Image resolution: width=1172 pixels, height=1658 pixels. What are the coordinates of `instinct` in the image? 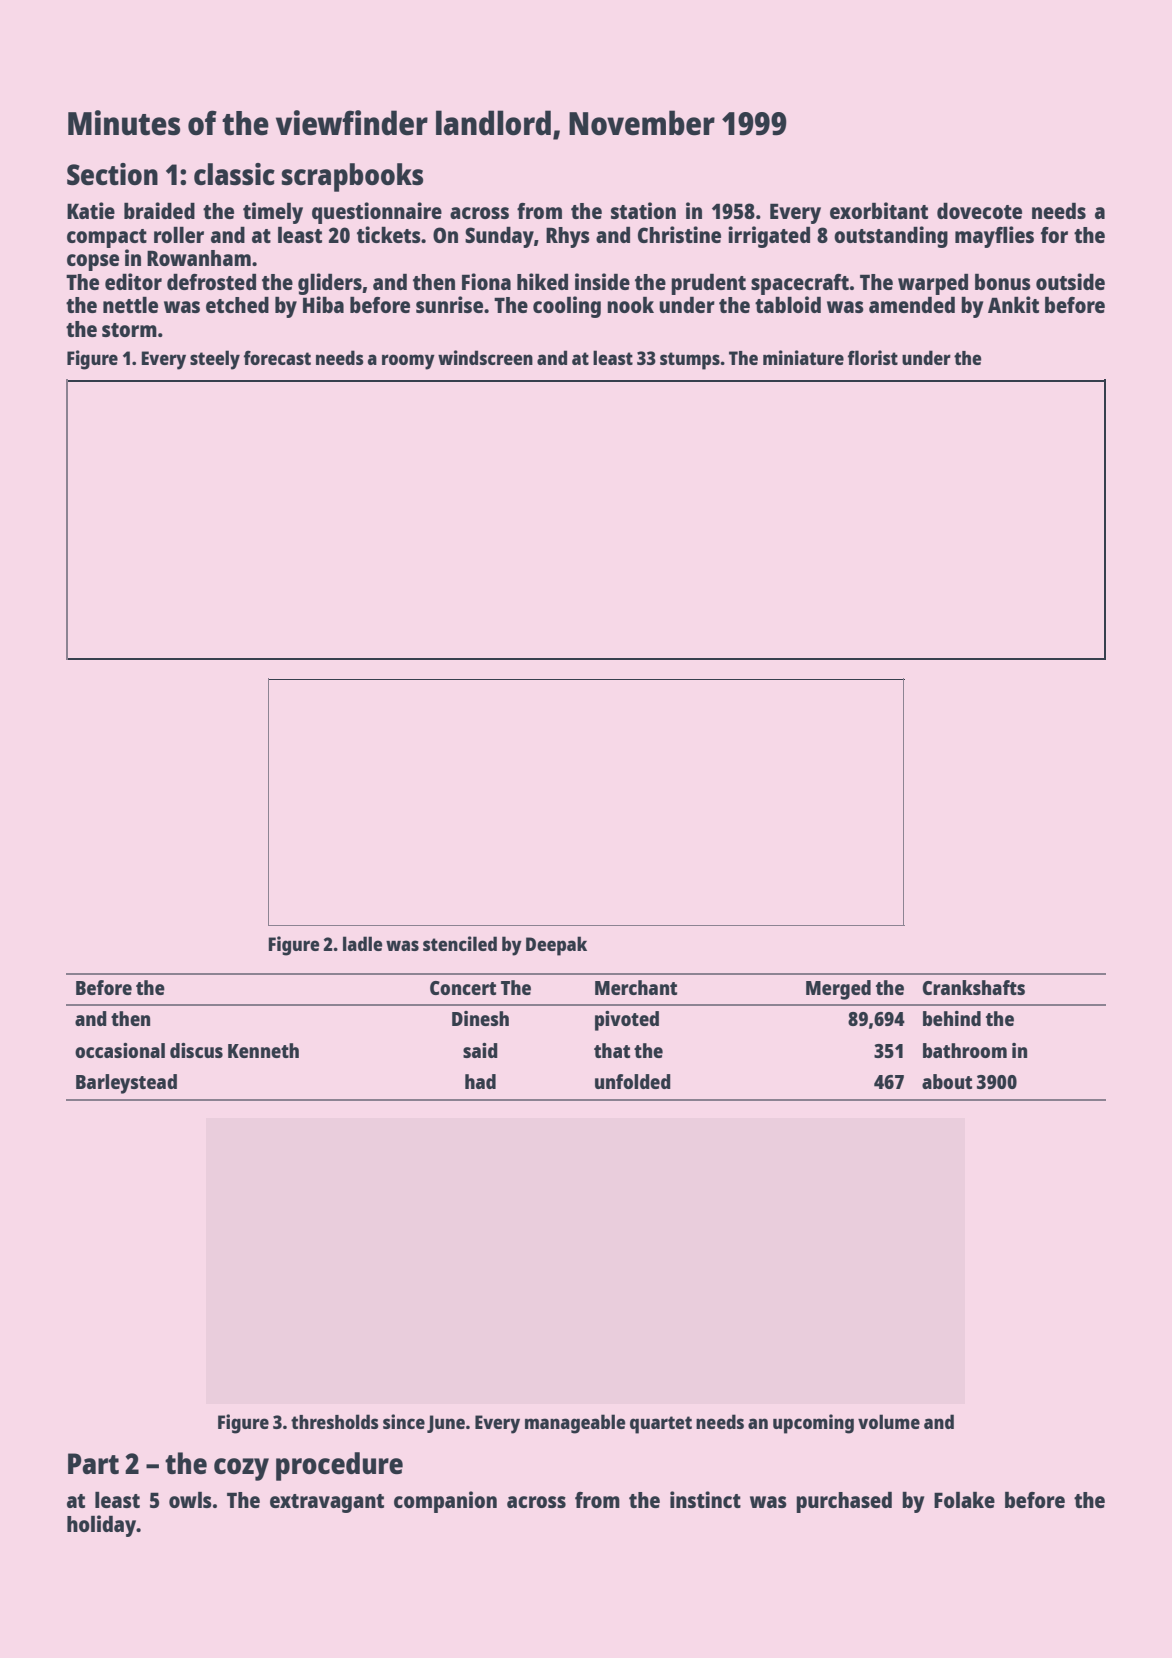 It's located at (705, 1499).
